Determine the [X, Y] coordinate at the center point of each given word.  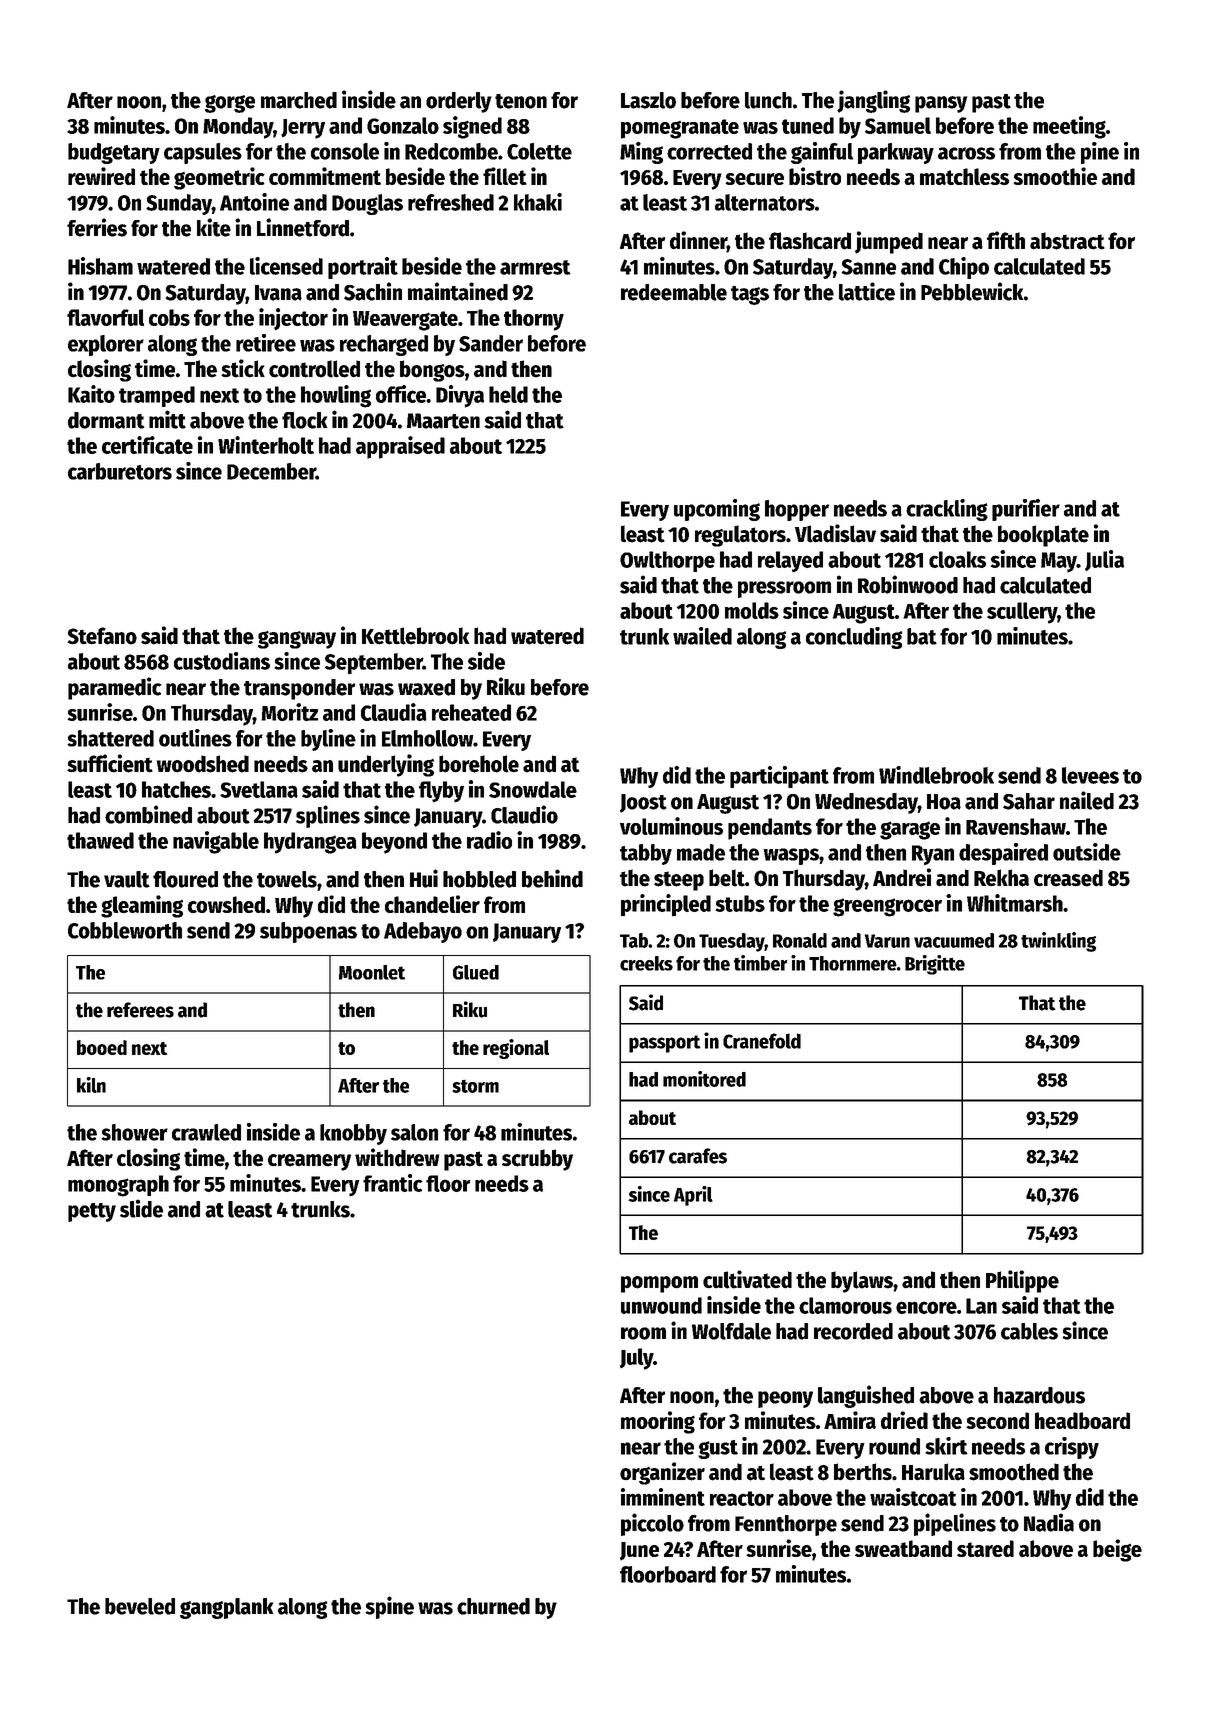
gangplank [227, 1608]
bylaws [862, 1282]
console [345, 151]
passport [665, 1044]
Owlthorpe [667, 561]
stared [985, 1548]
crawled [206, 1132]
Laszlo [648, 100]
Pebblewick [972, 291]
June [639, 1551]
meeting [1069, 127]
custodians [222, 661]
